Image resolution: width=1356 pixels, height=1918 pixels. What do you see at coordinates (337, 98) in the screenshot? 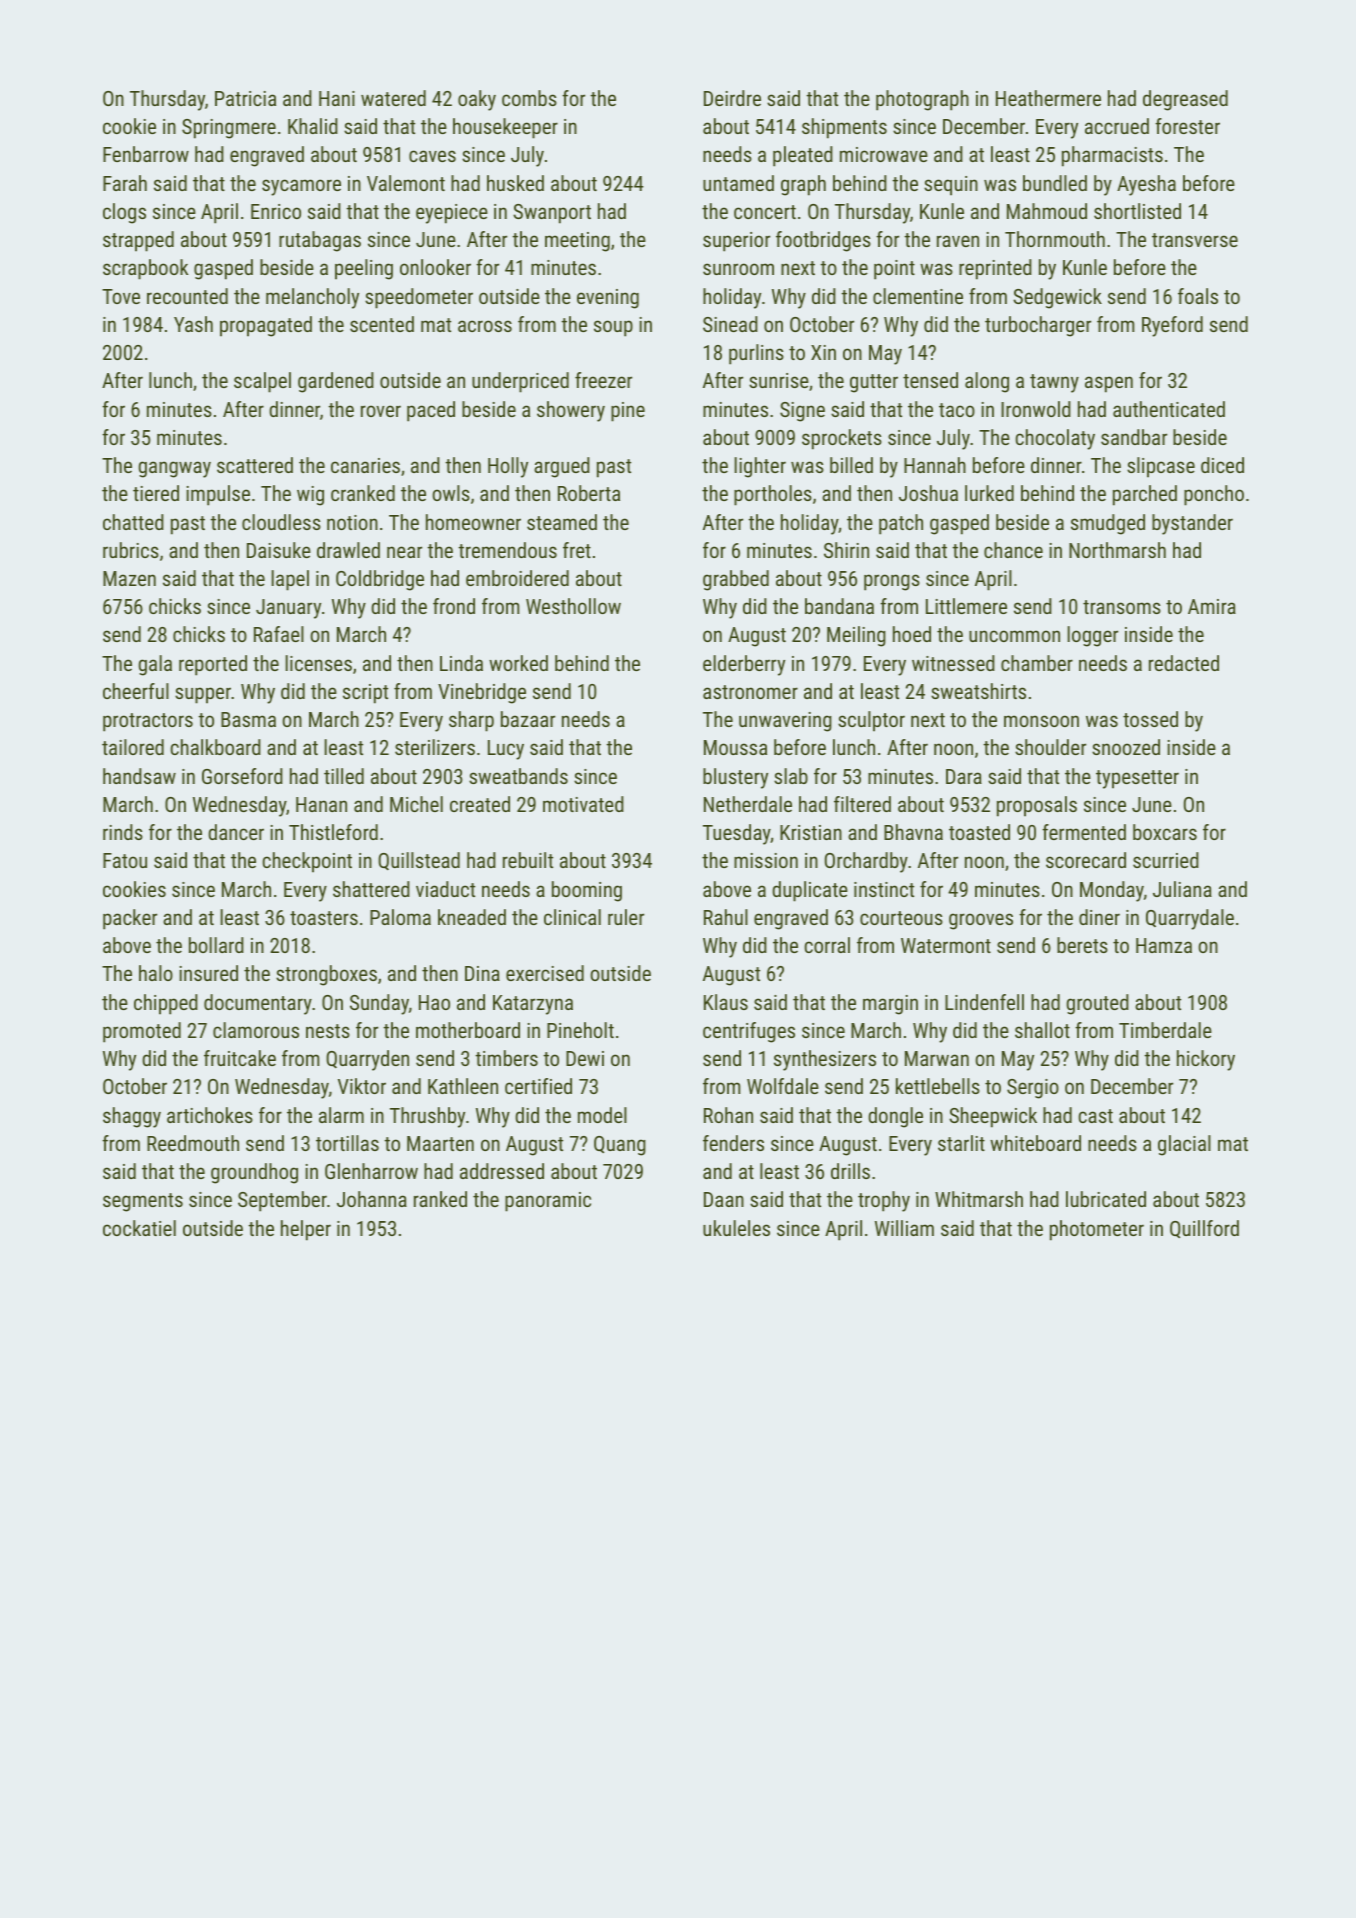
I see `Hani` at bounding box center [337, 98].
